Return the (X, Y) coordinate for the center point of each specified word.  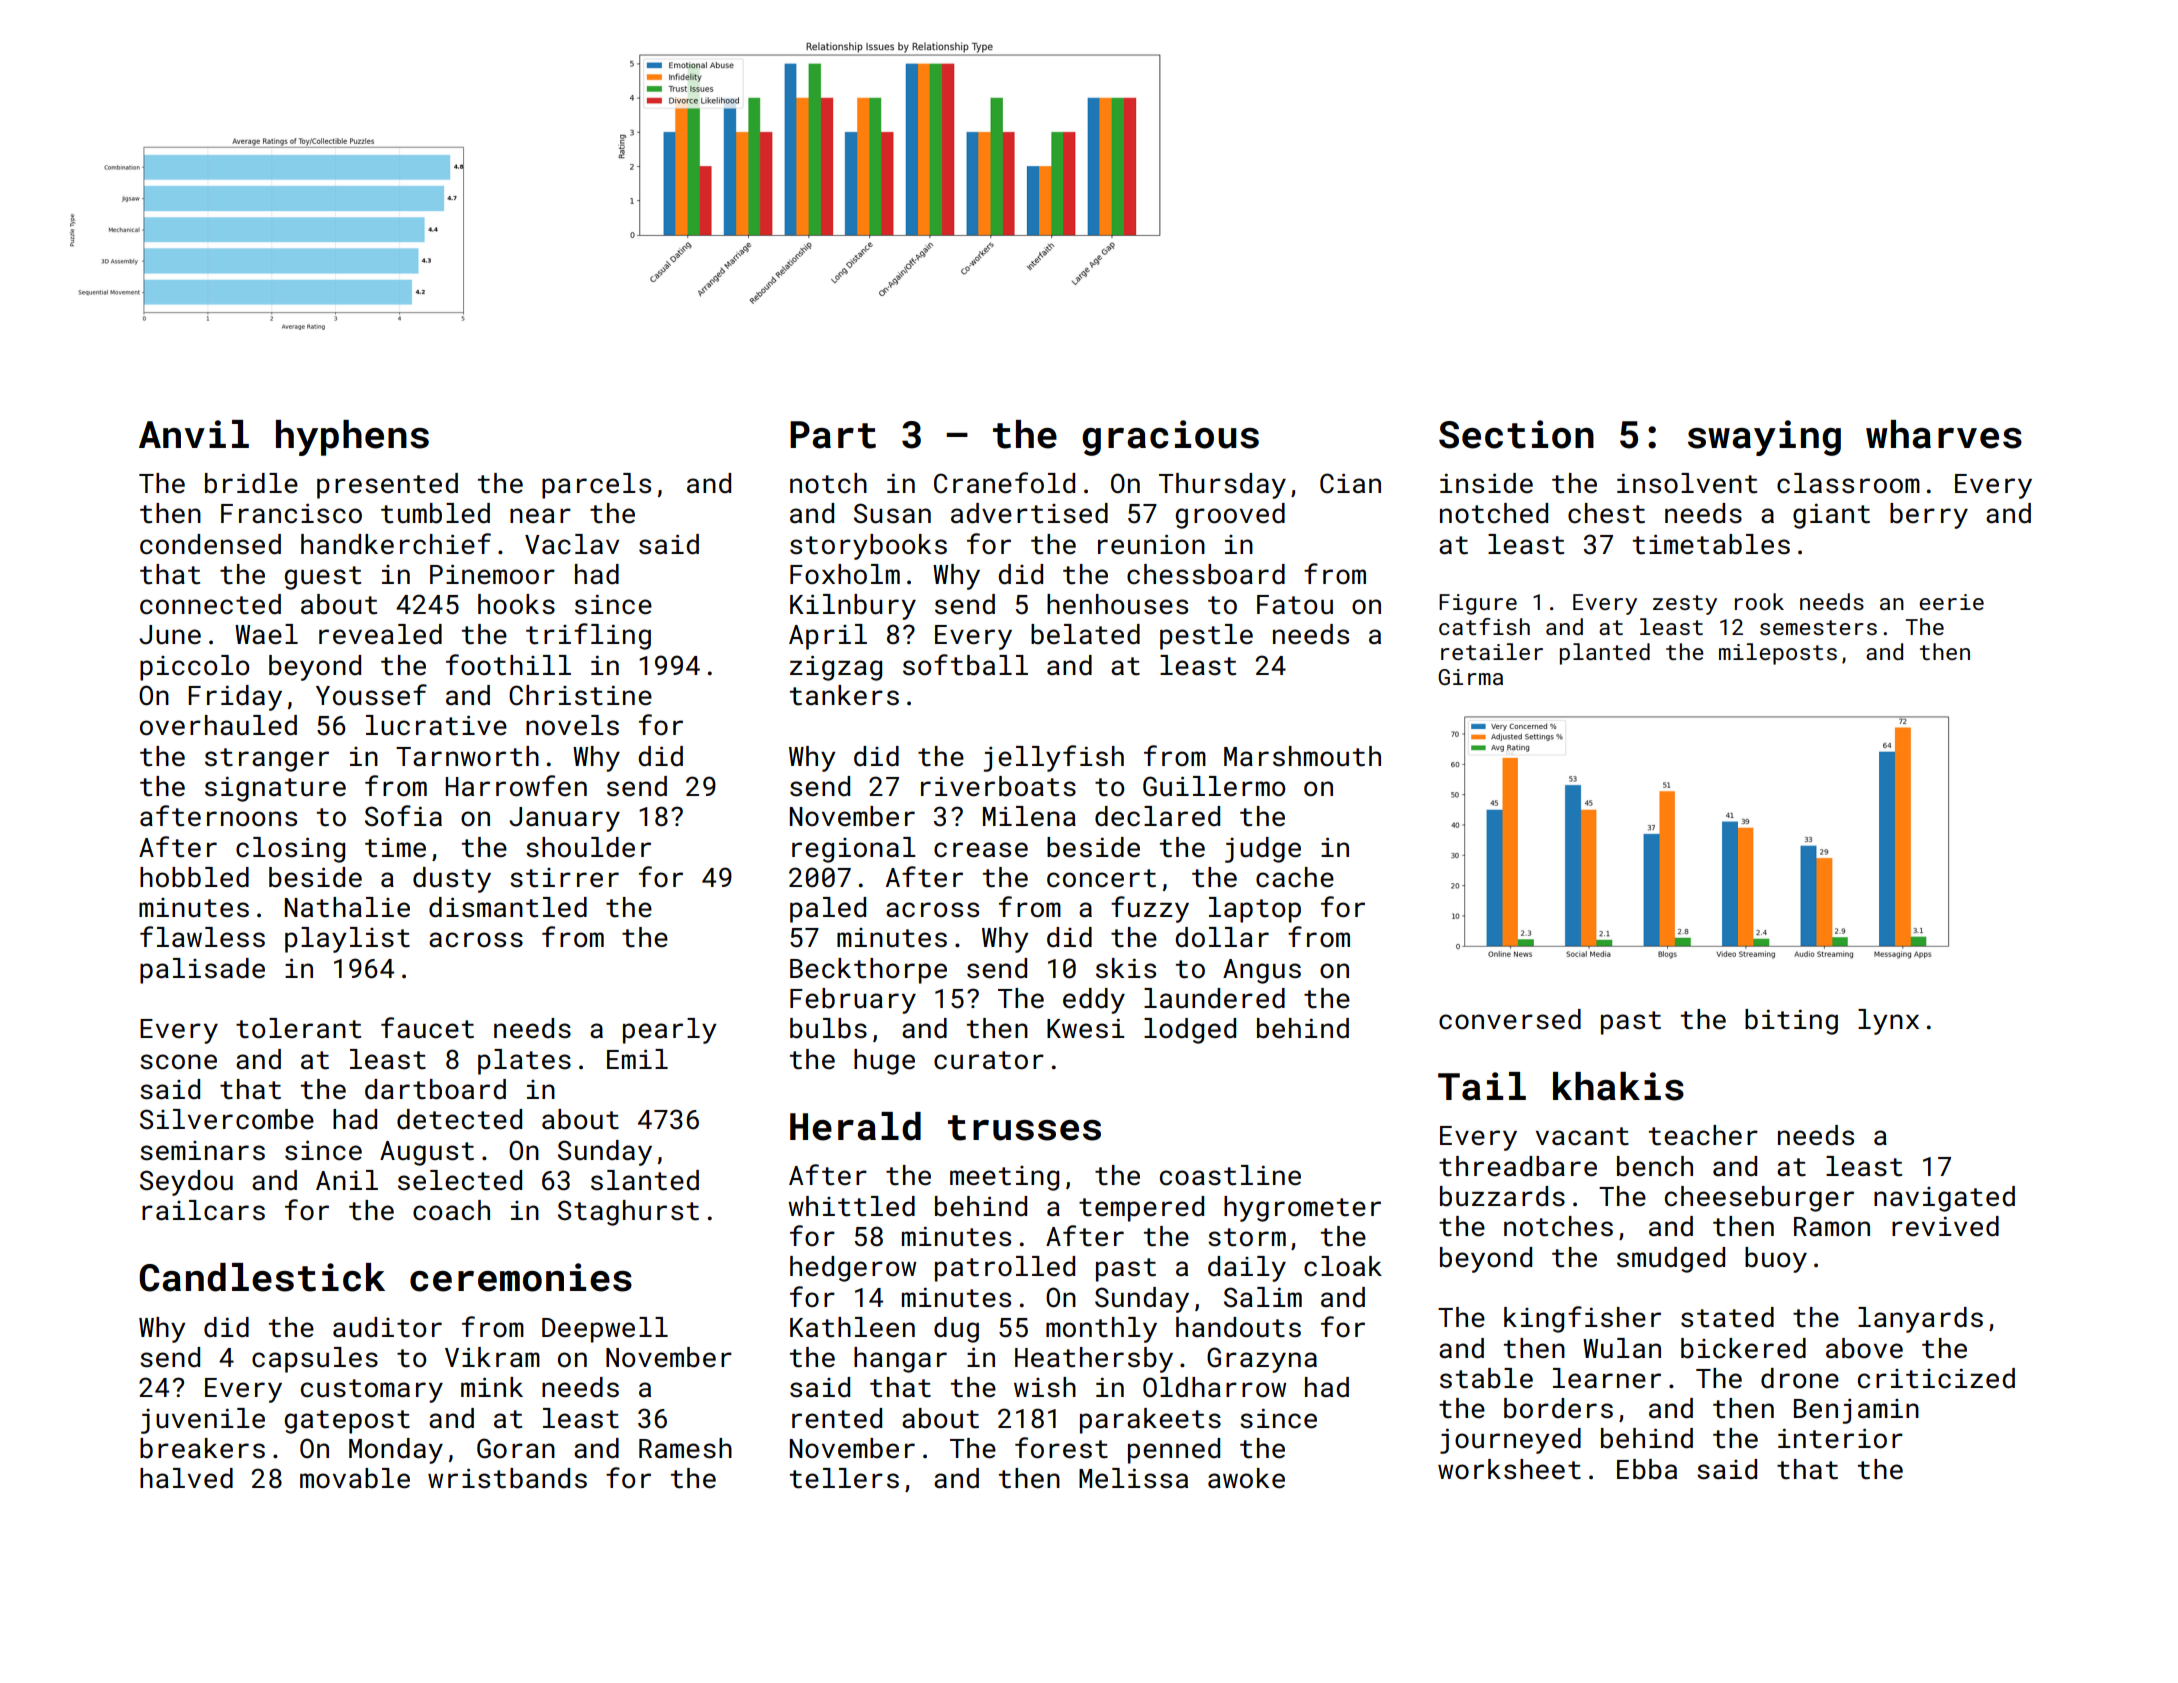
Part (833, 435)
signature (275, 789)
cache (1295, 877)
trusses (1024, 1128)
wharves (1944, 434)
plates (524, 1062)
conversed (1510, 1019)
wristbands (507, 1478)
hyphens (352, 438)
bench (1655, 1166)
